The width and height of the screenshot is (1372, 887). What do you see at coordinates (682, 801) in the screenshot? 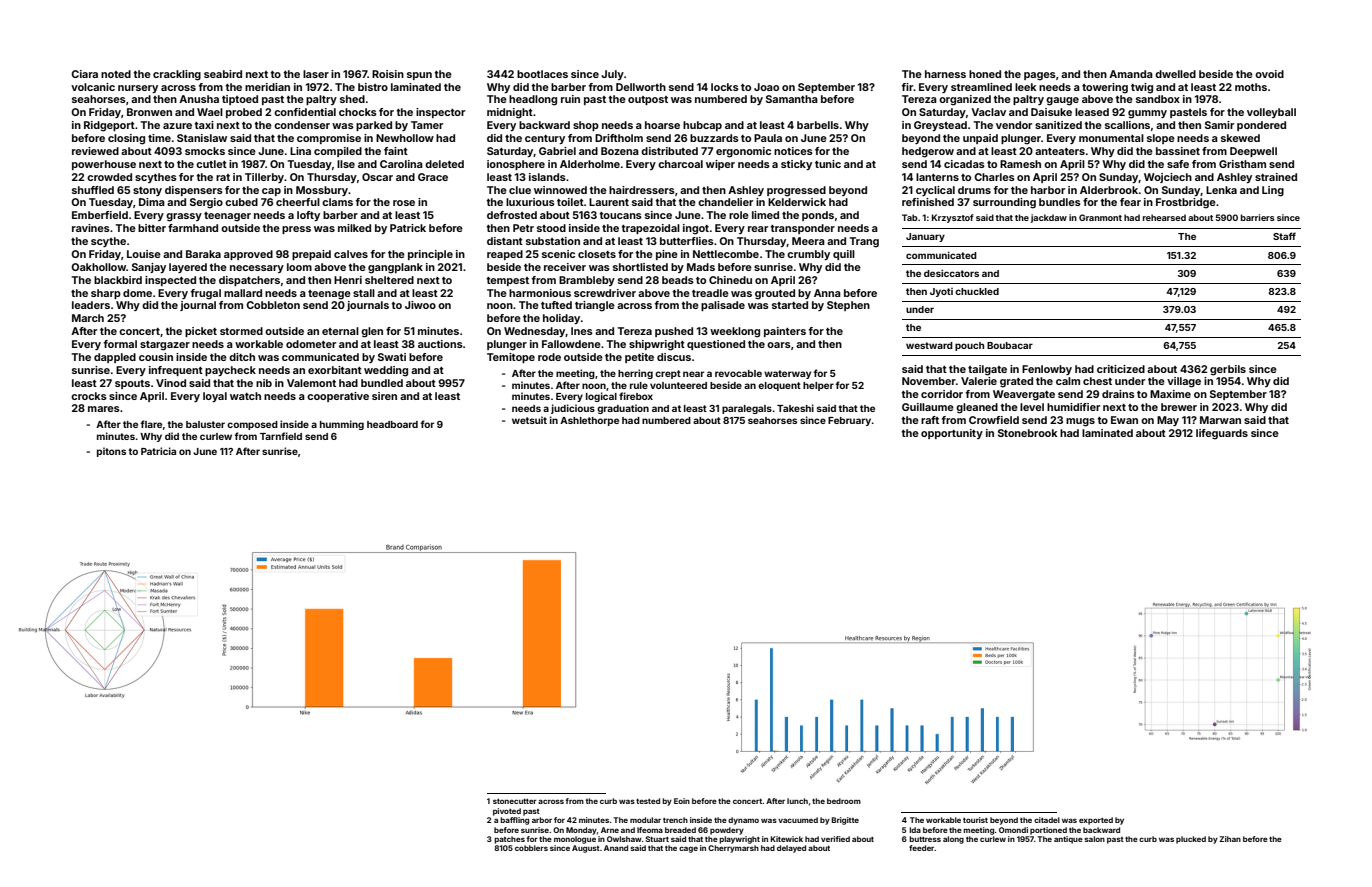
I see `Eoin` at bounding box center [682, 801].
